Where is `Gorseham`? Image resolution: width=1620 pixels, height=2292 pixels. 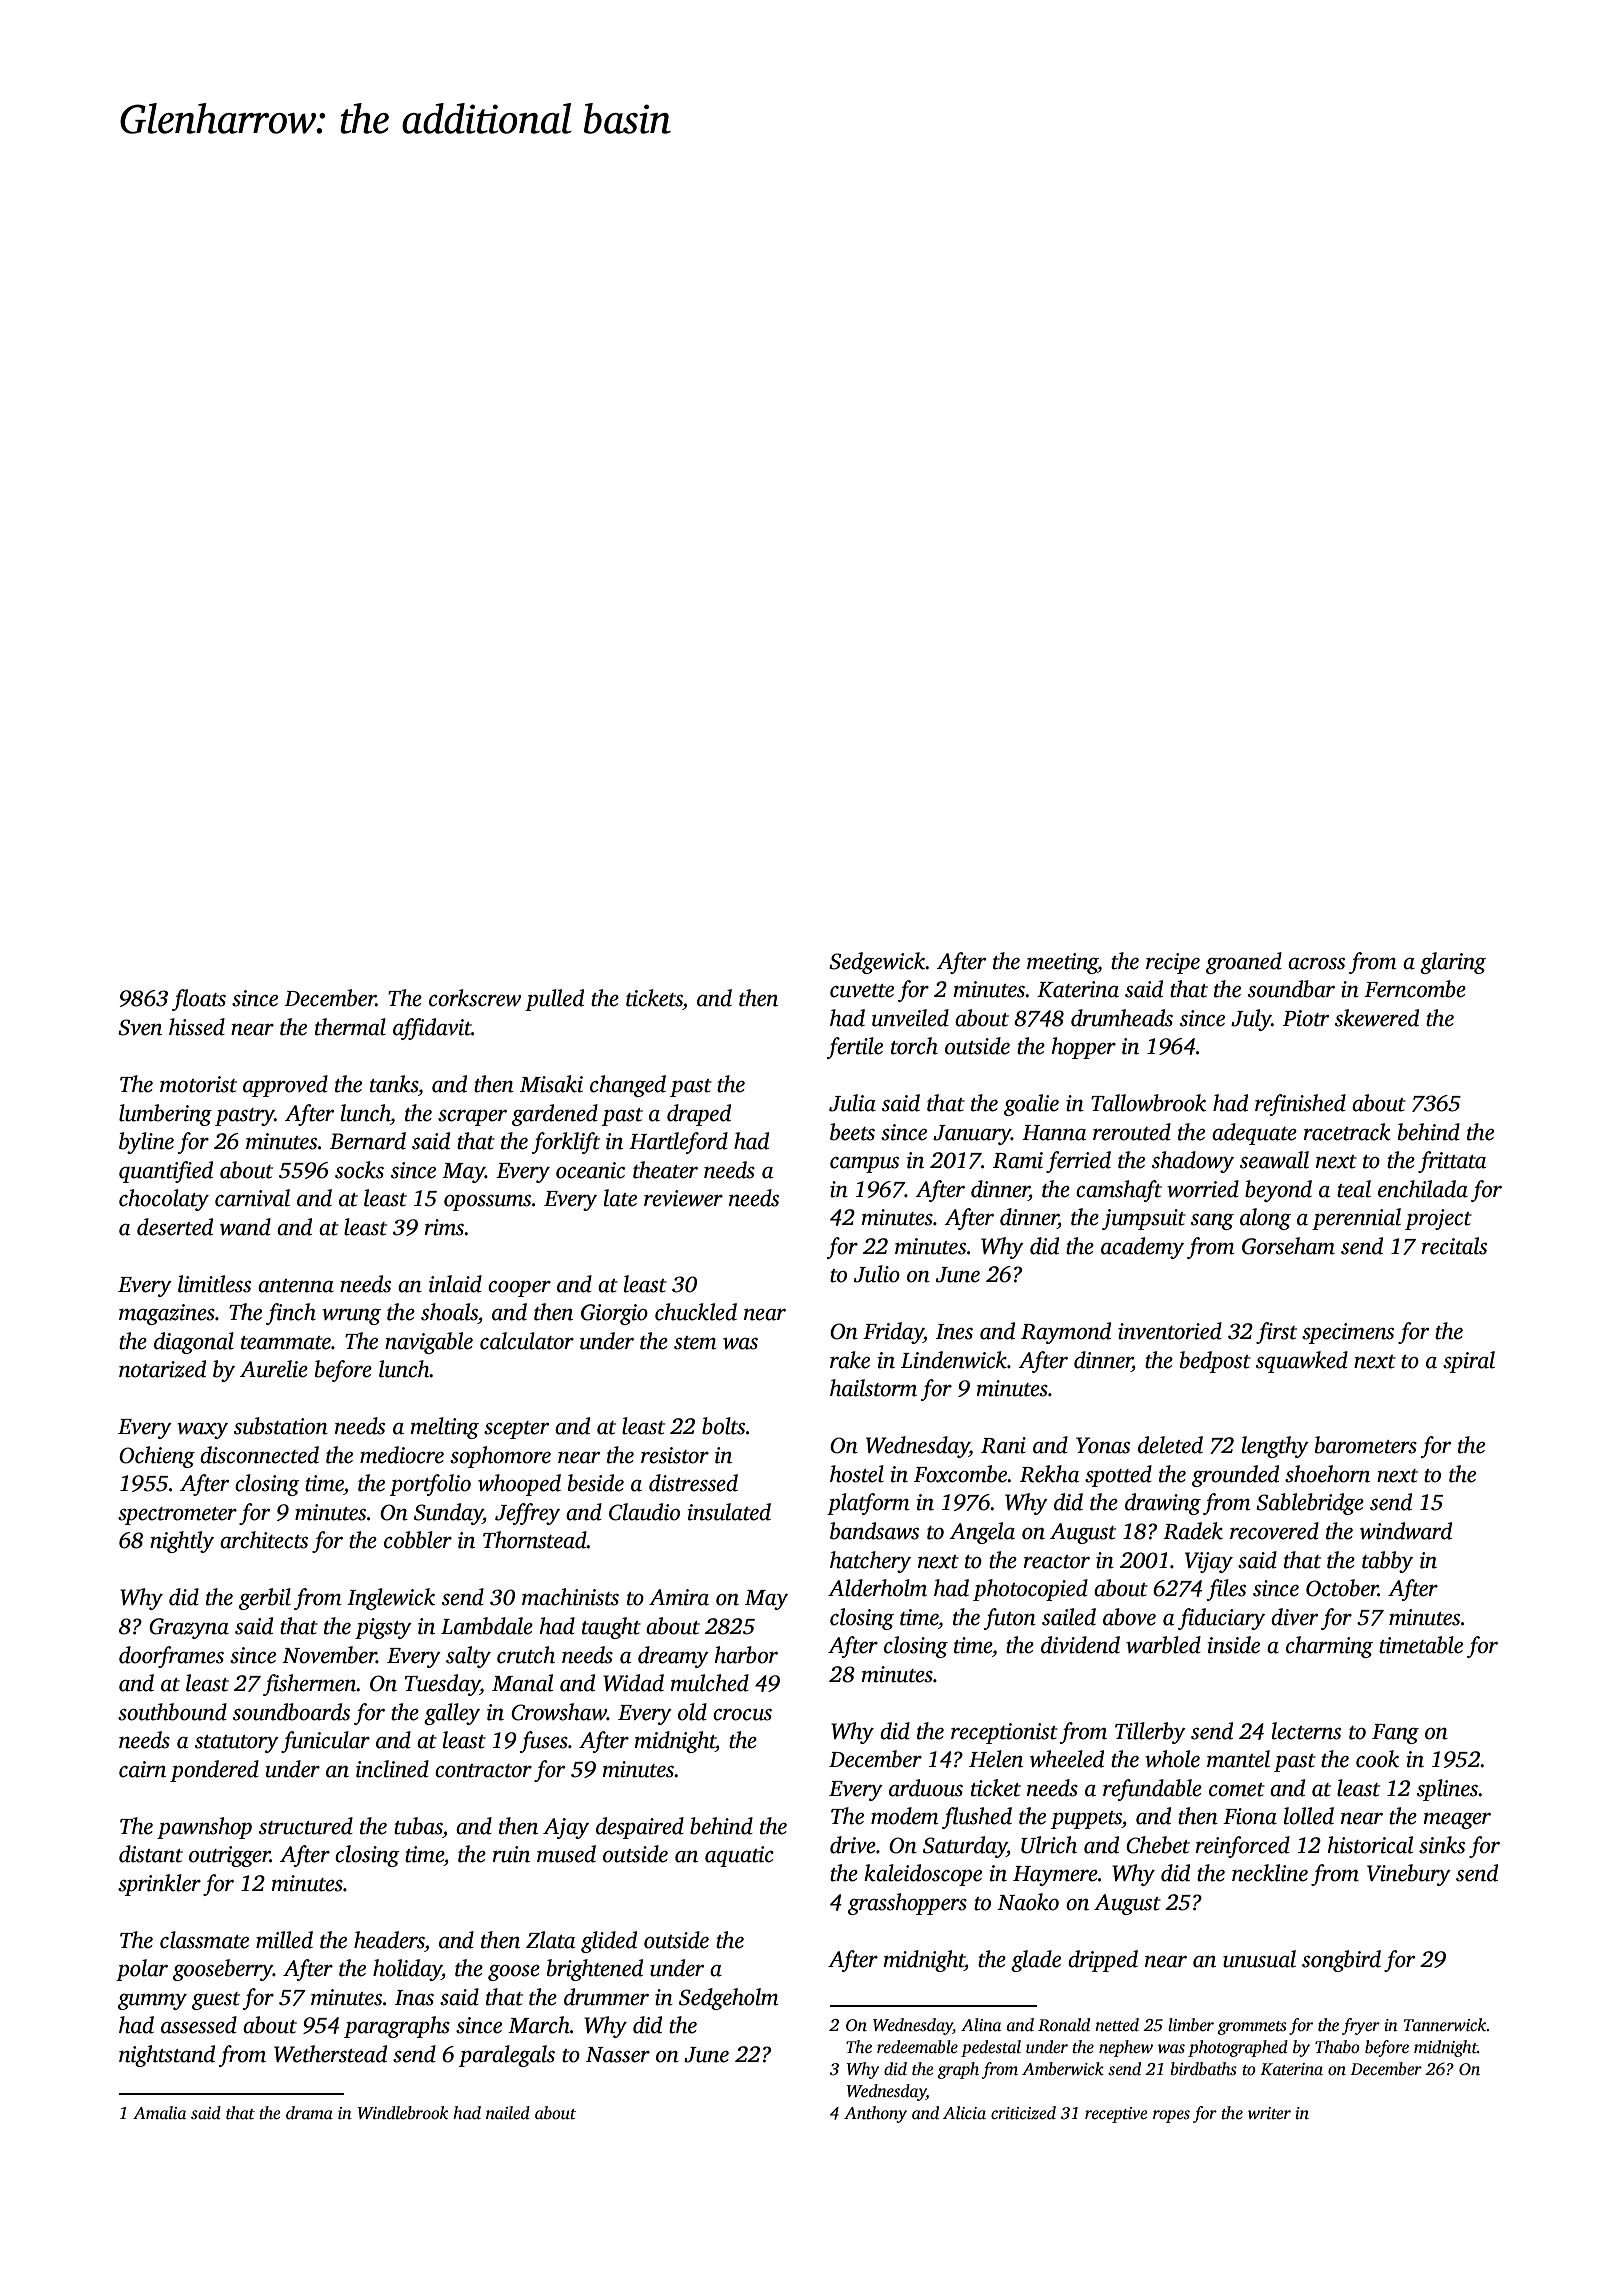 Gorseham is located at coordinates (1288, 1246).
